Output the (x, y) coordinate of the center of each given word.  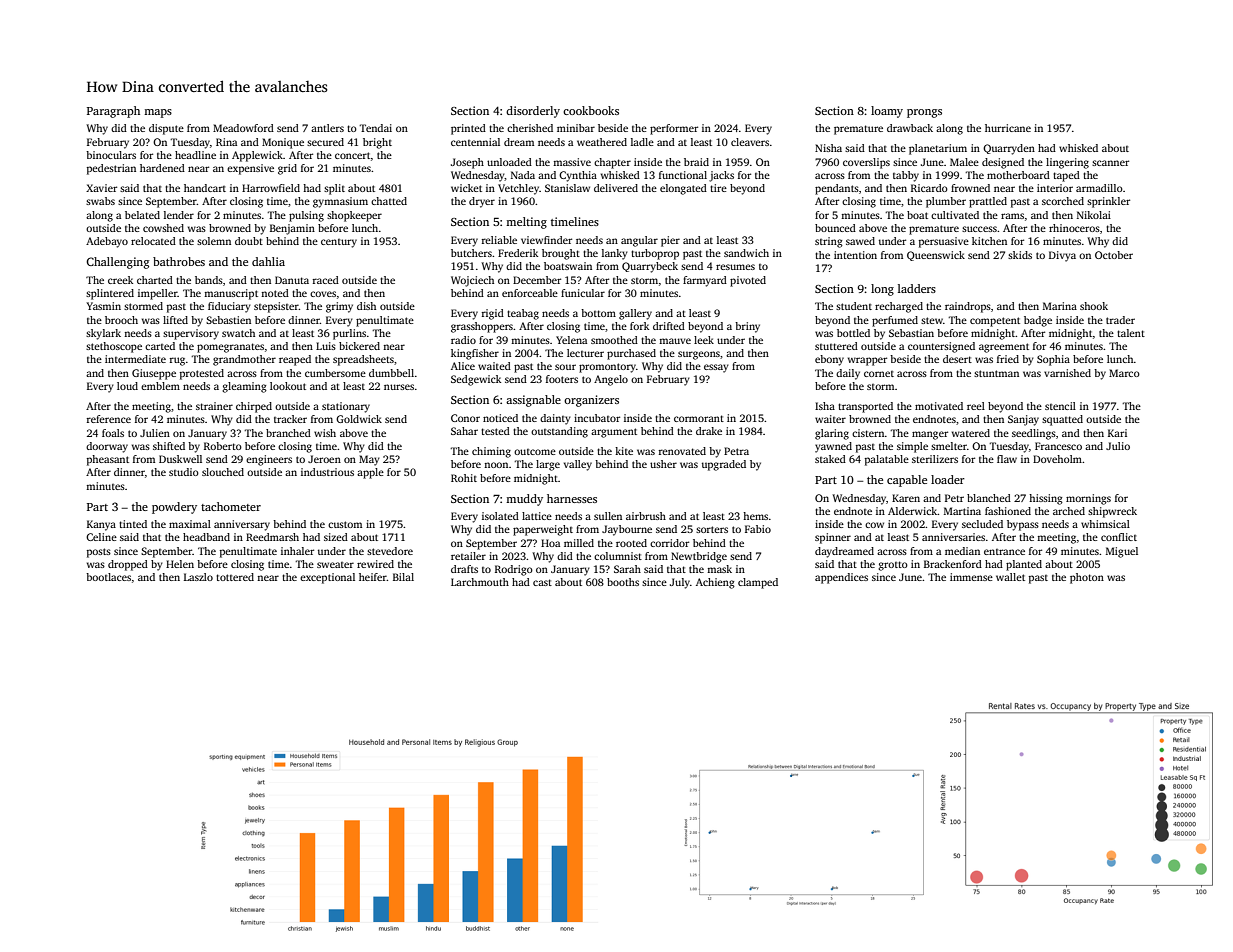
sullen (608, 516)
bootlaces (108, 577)
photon (1087, 578)
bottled (853, 333)
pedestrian (111, 169)
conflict (1119, 537)
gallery (635, 314)
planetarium (938, 149)
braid (696, 162)
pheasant (108, 460)
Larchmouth (480, 582)
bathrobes (179, 261)
